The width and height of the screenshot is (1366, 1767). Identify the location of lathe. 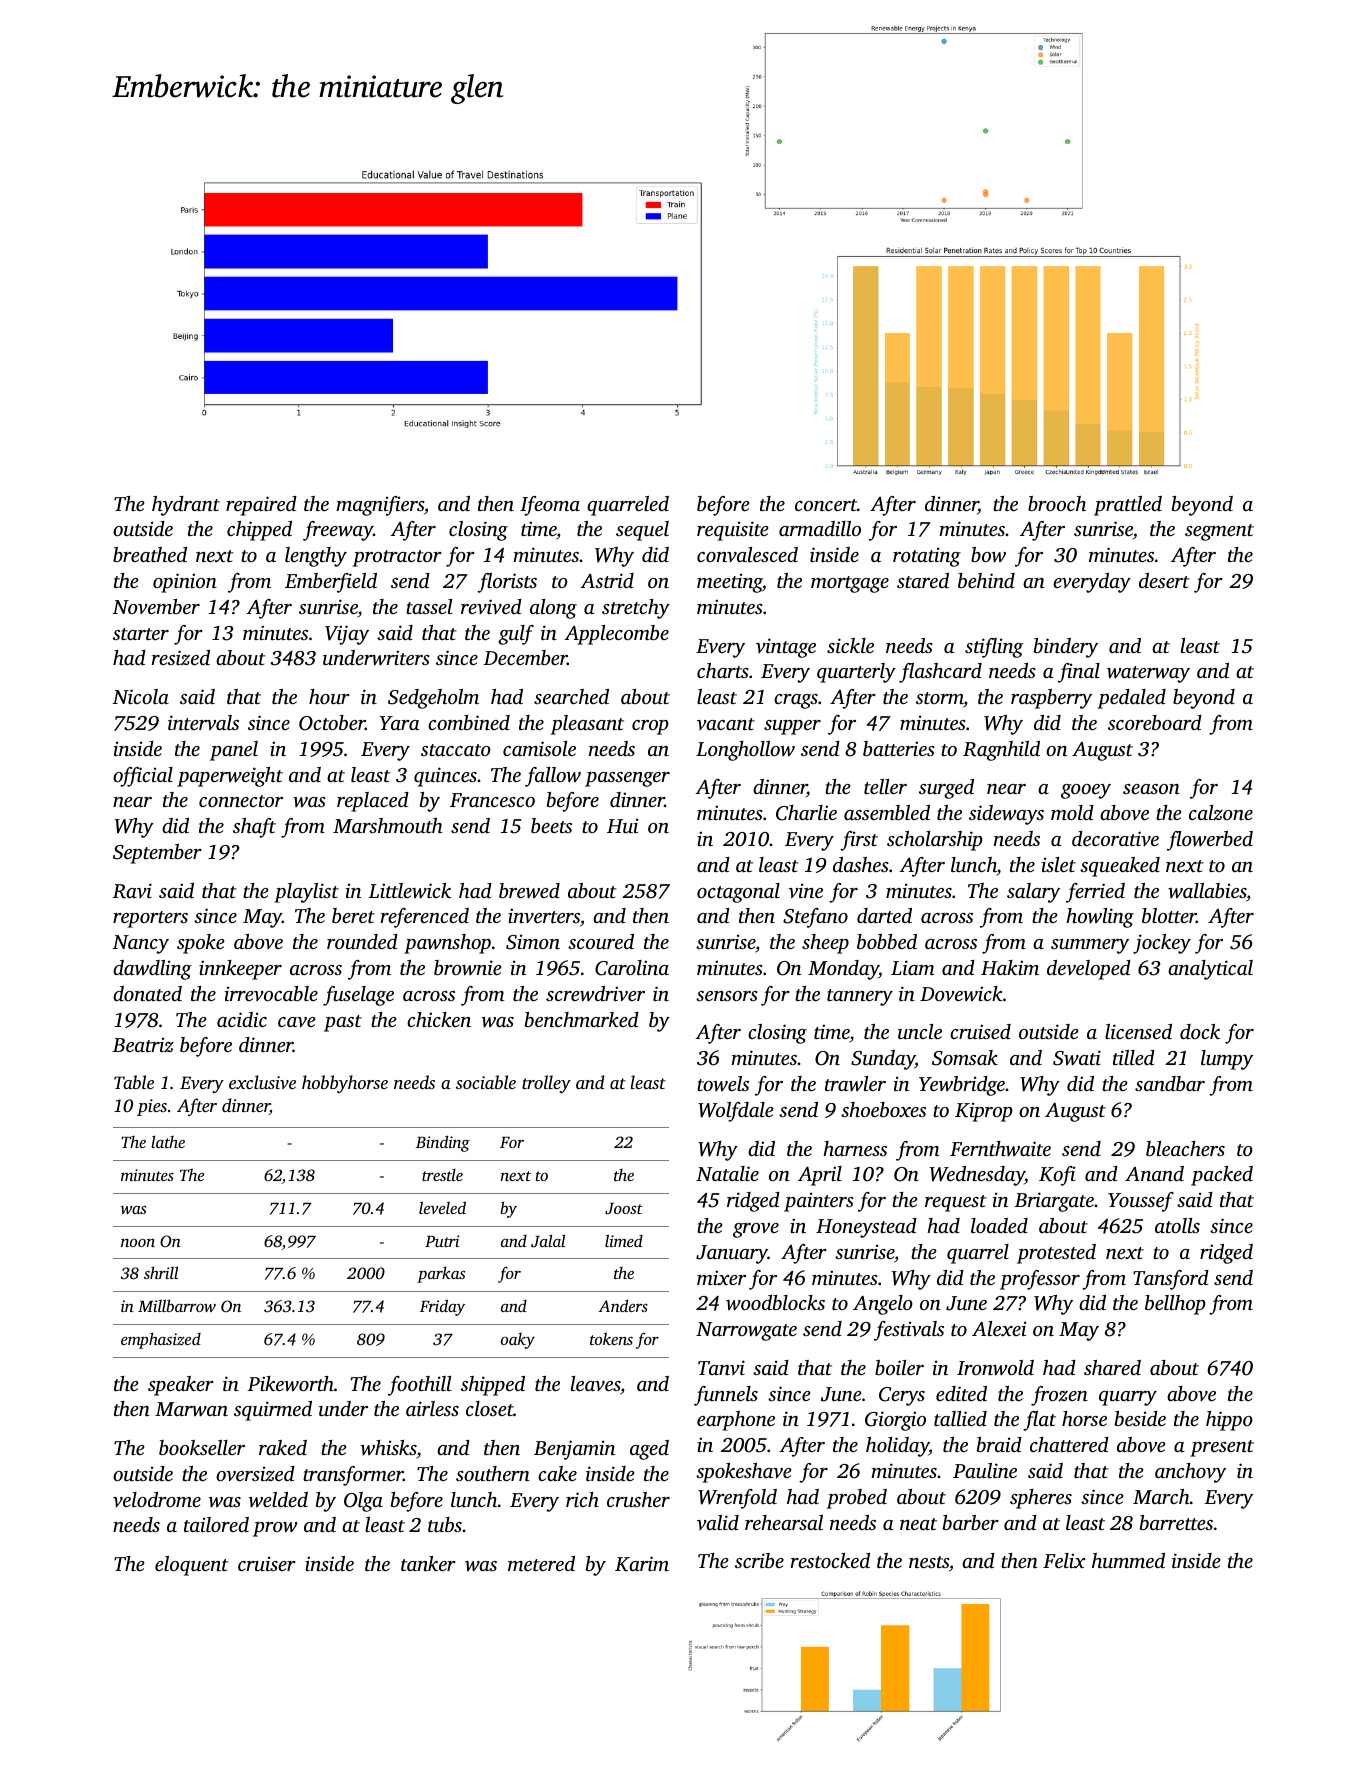
(168, 1141).
